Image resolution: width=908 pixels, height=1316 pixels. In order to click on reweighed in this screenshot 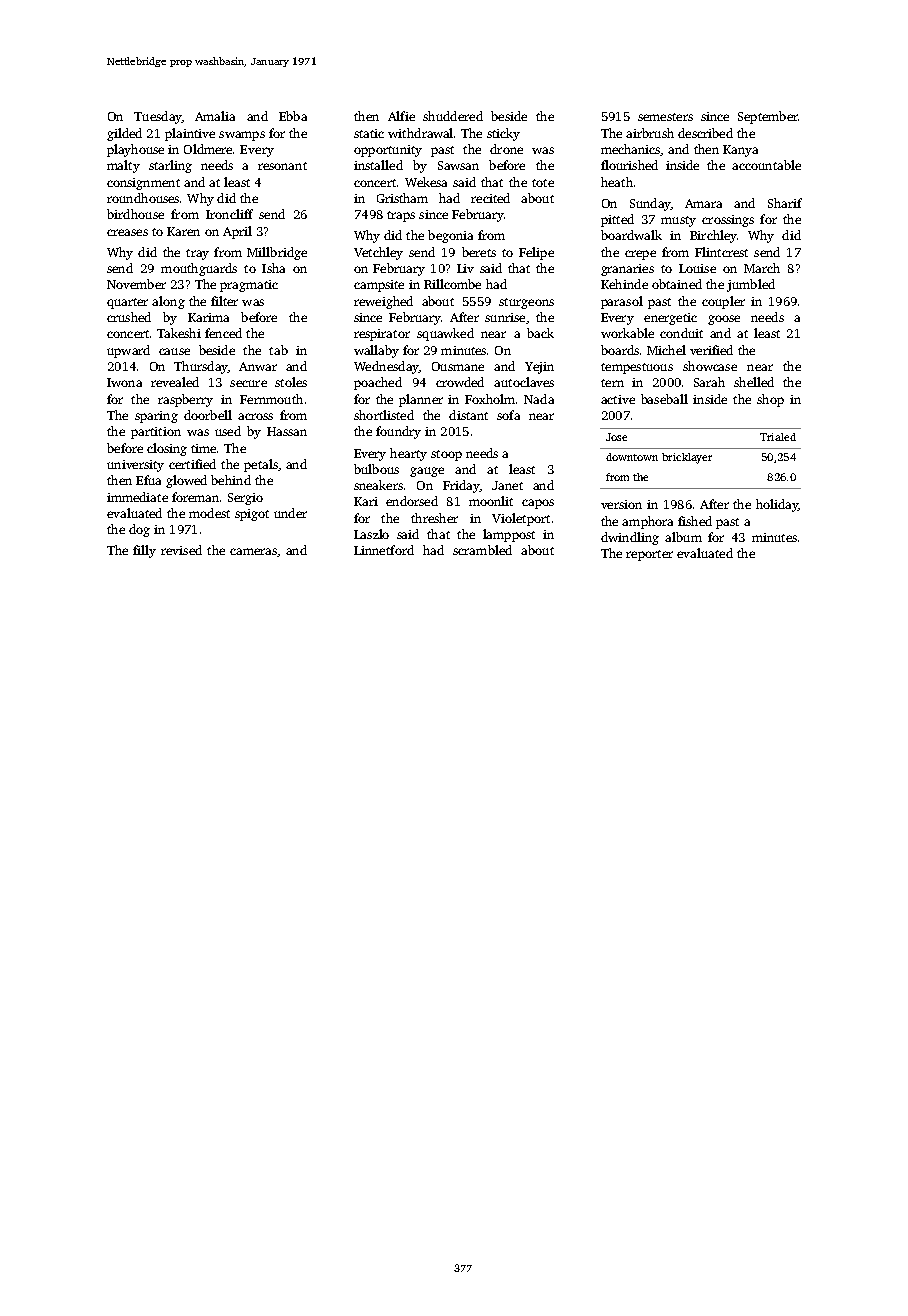, I will do `click(383, 302)`.
